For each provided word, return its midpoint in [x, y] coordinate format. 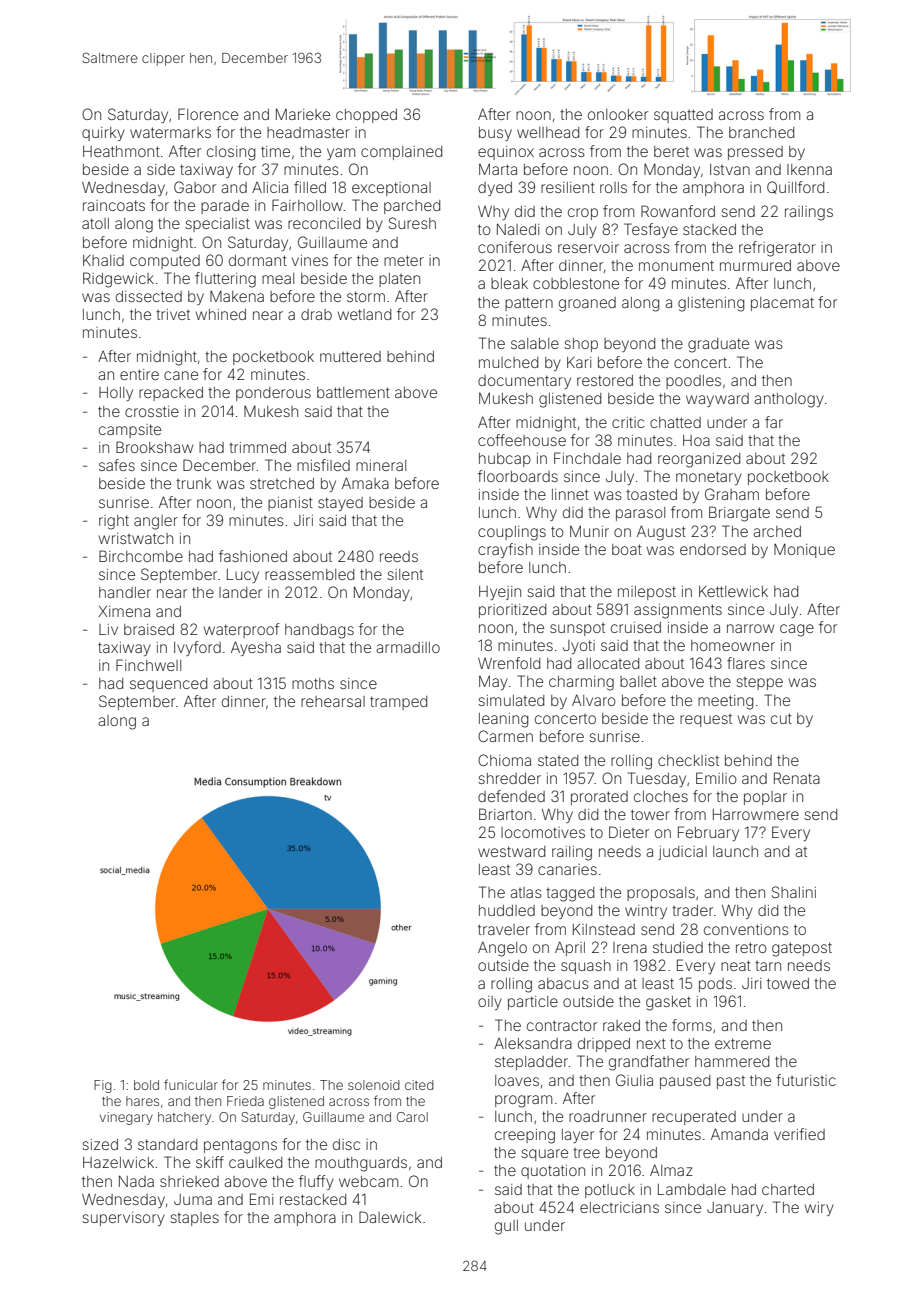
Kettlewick [733, 591]
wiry [819, 1209]
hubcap [505, 460]
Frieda [245, 1101]
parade [225, 207]
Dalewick [390, 1217]
